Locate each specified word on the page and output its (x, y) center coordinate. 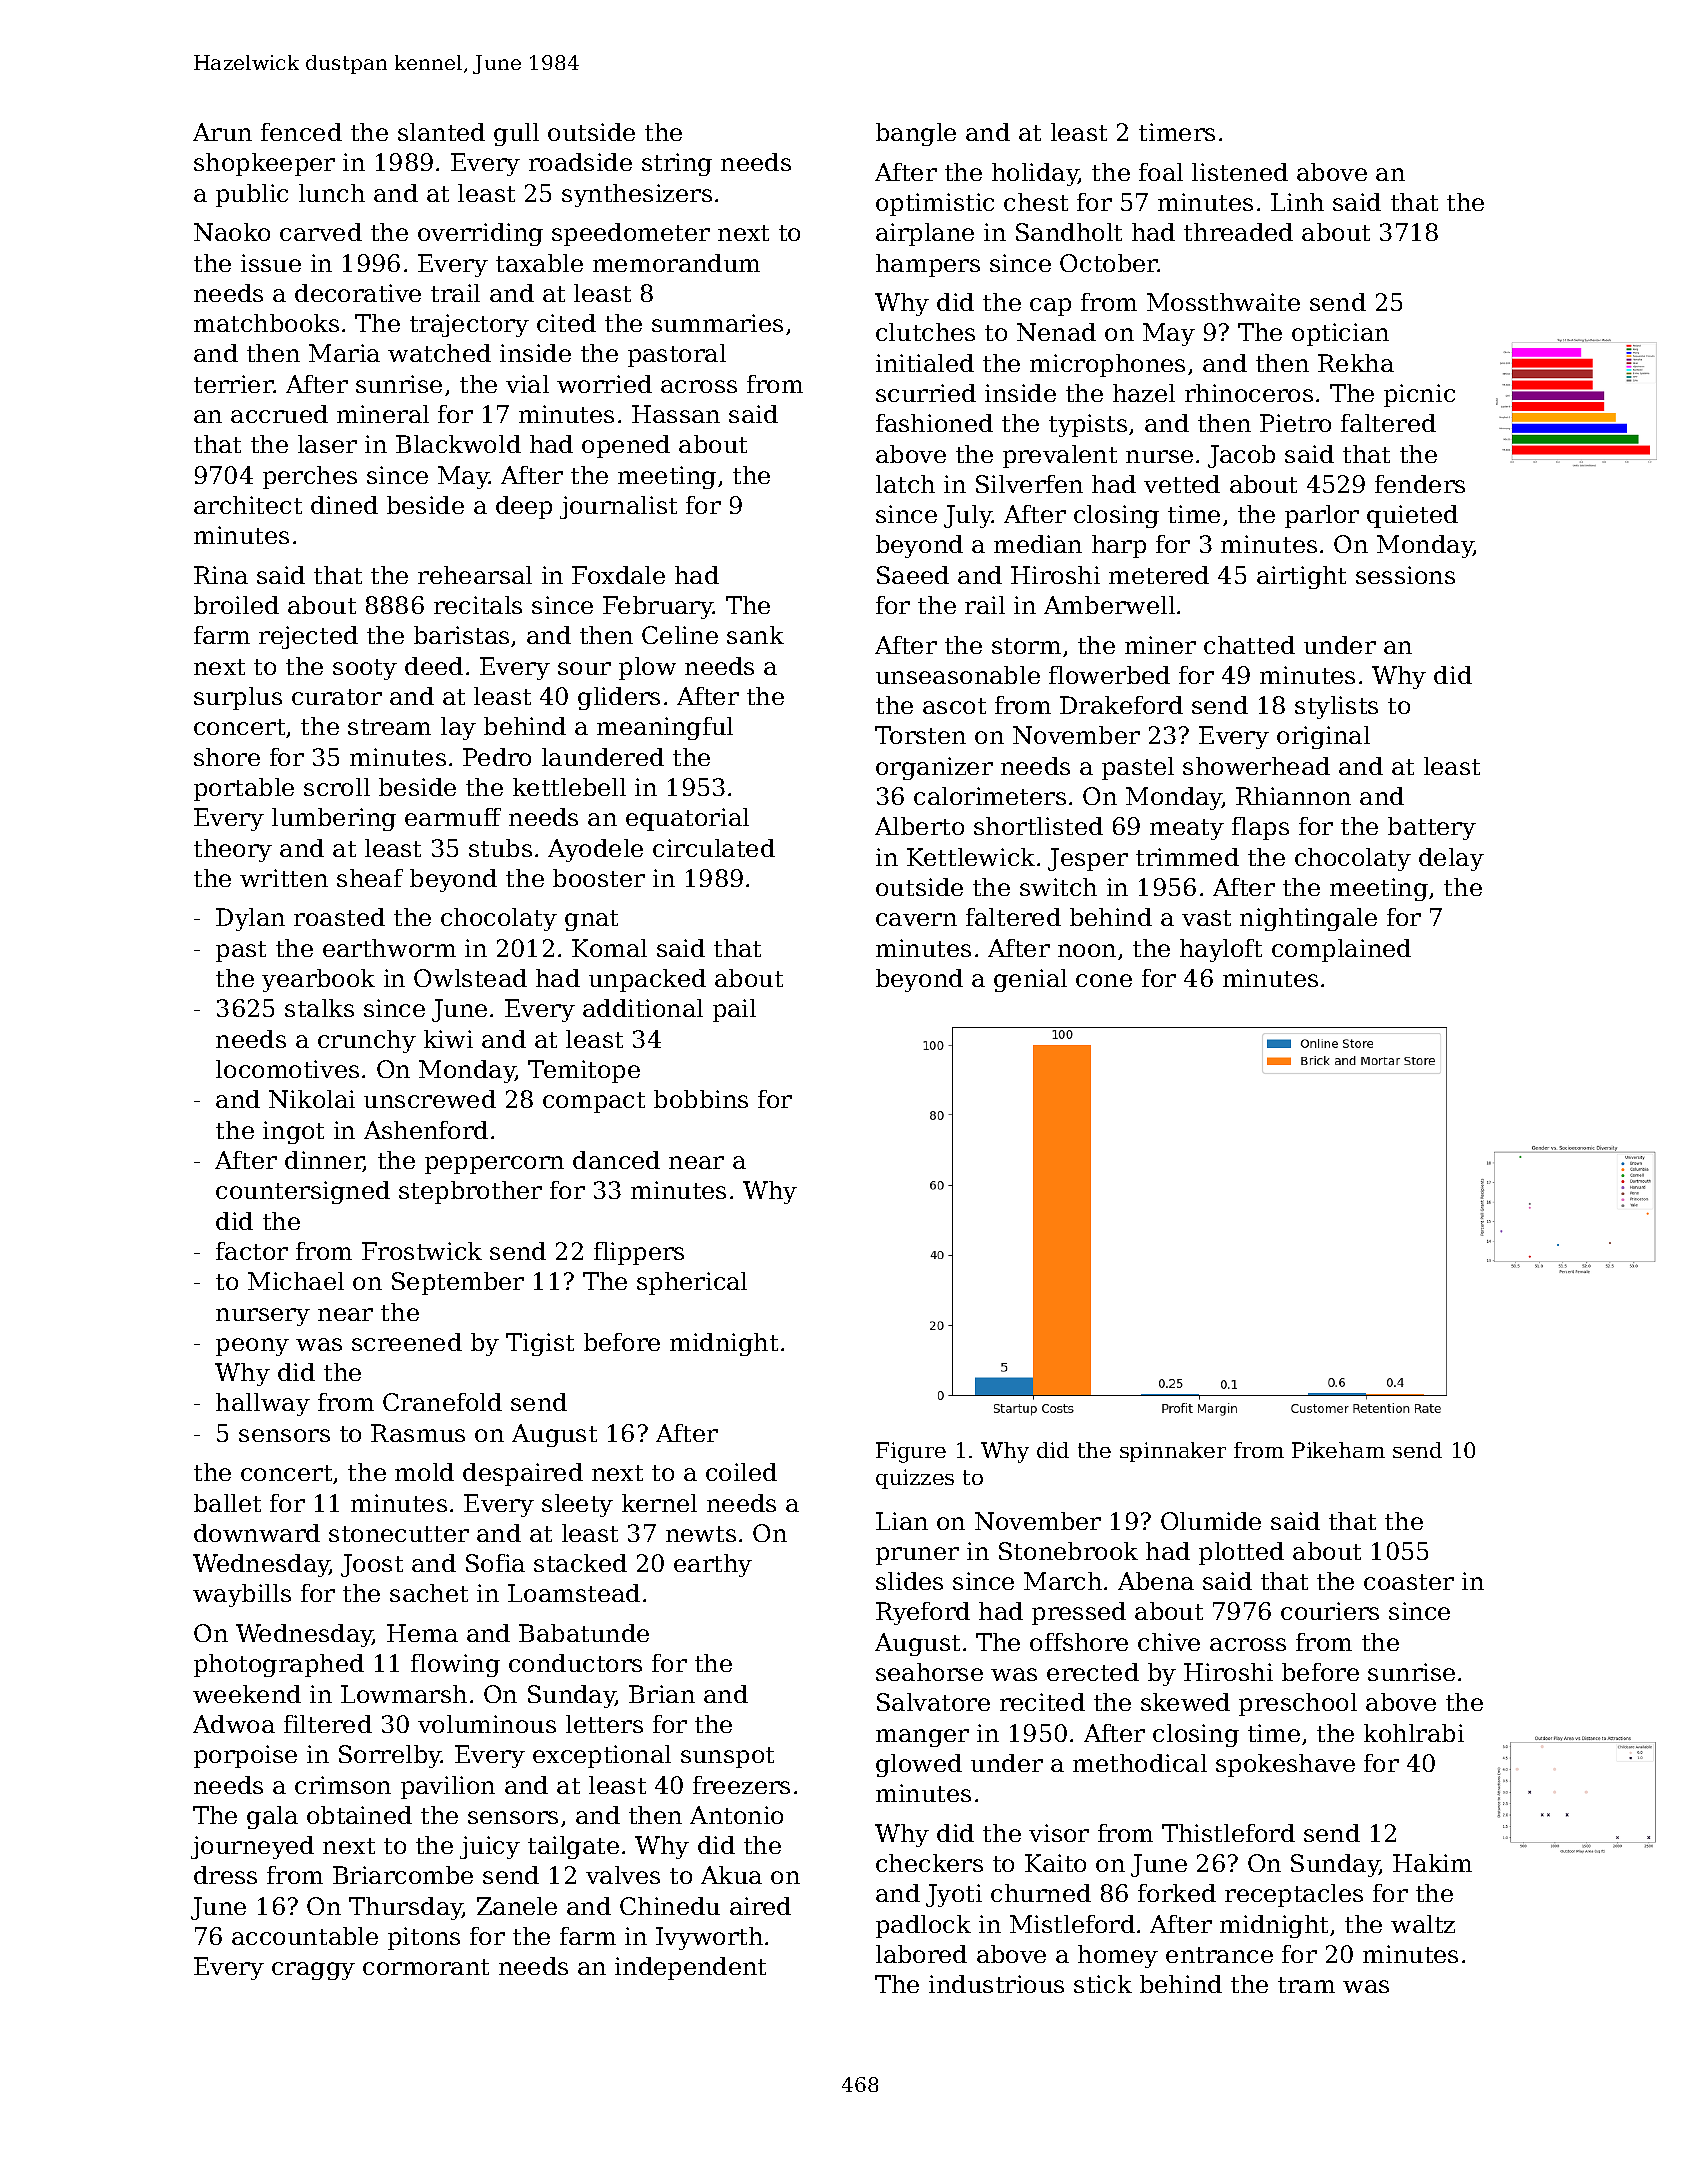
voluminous (487, 1724)
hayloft (1221, 950)
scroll (337, 787)
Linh (1297, 202)
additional (643, 1008)
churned (1041, 1893)
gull (516, 134)
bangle (916, 134)
